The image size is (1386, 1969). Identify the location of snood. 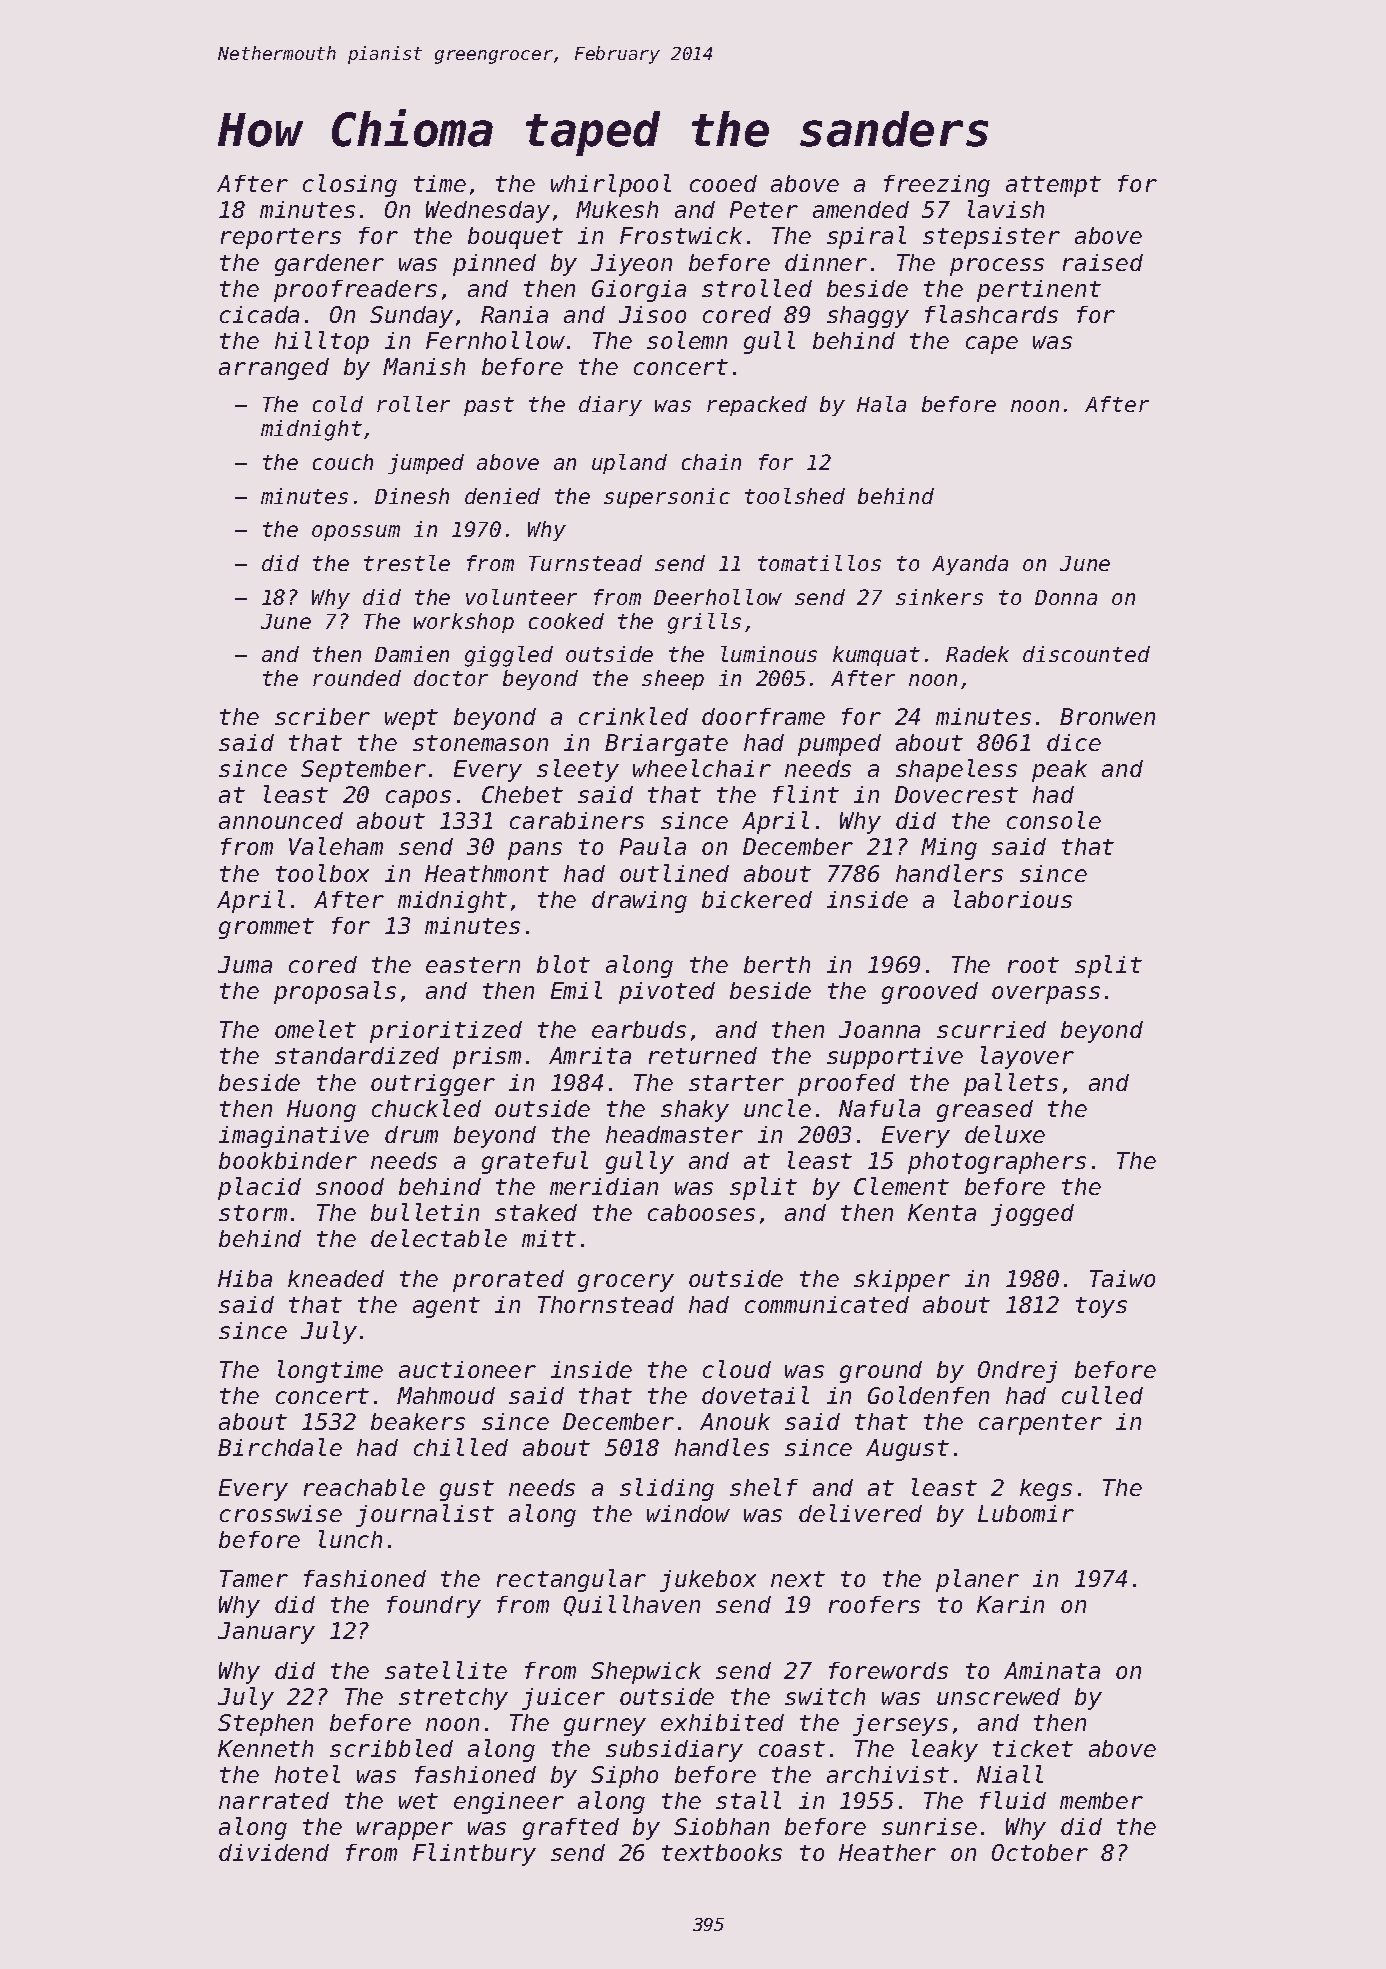
(350, 1186).
